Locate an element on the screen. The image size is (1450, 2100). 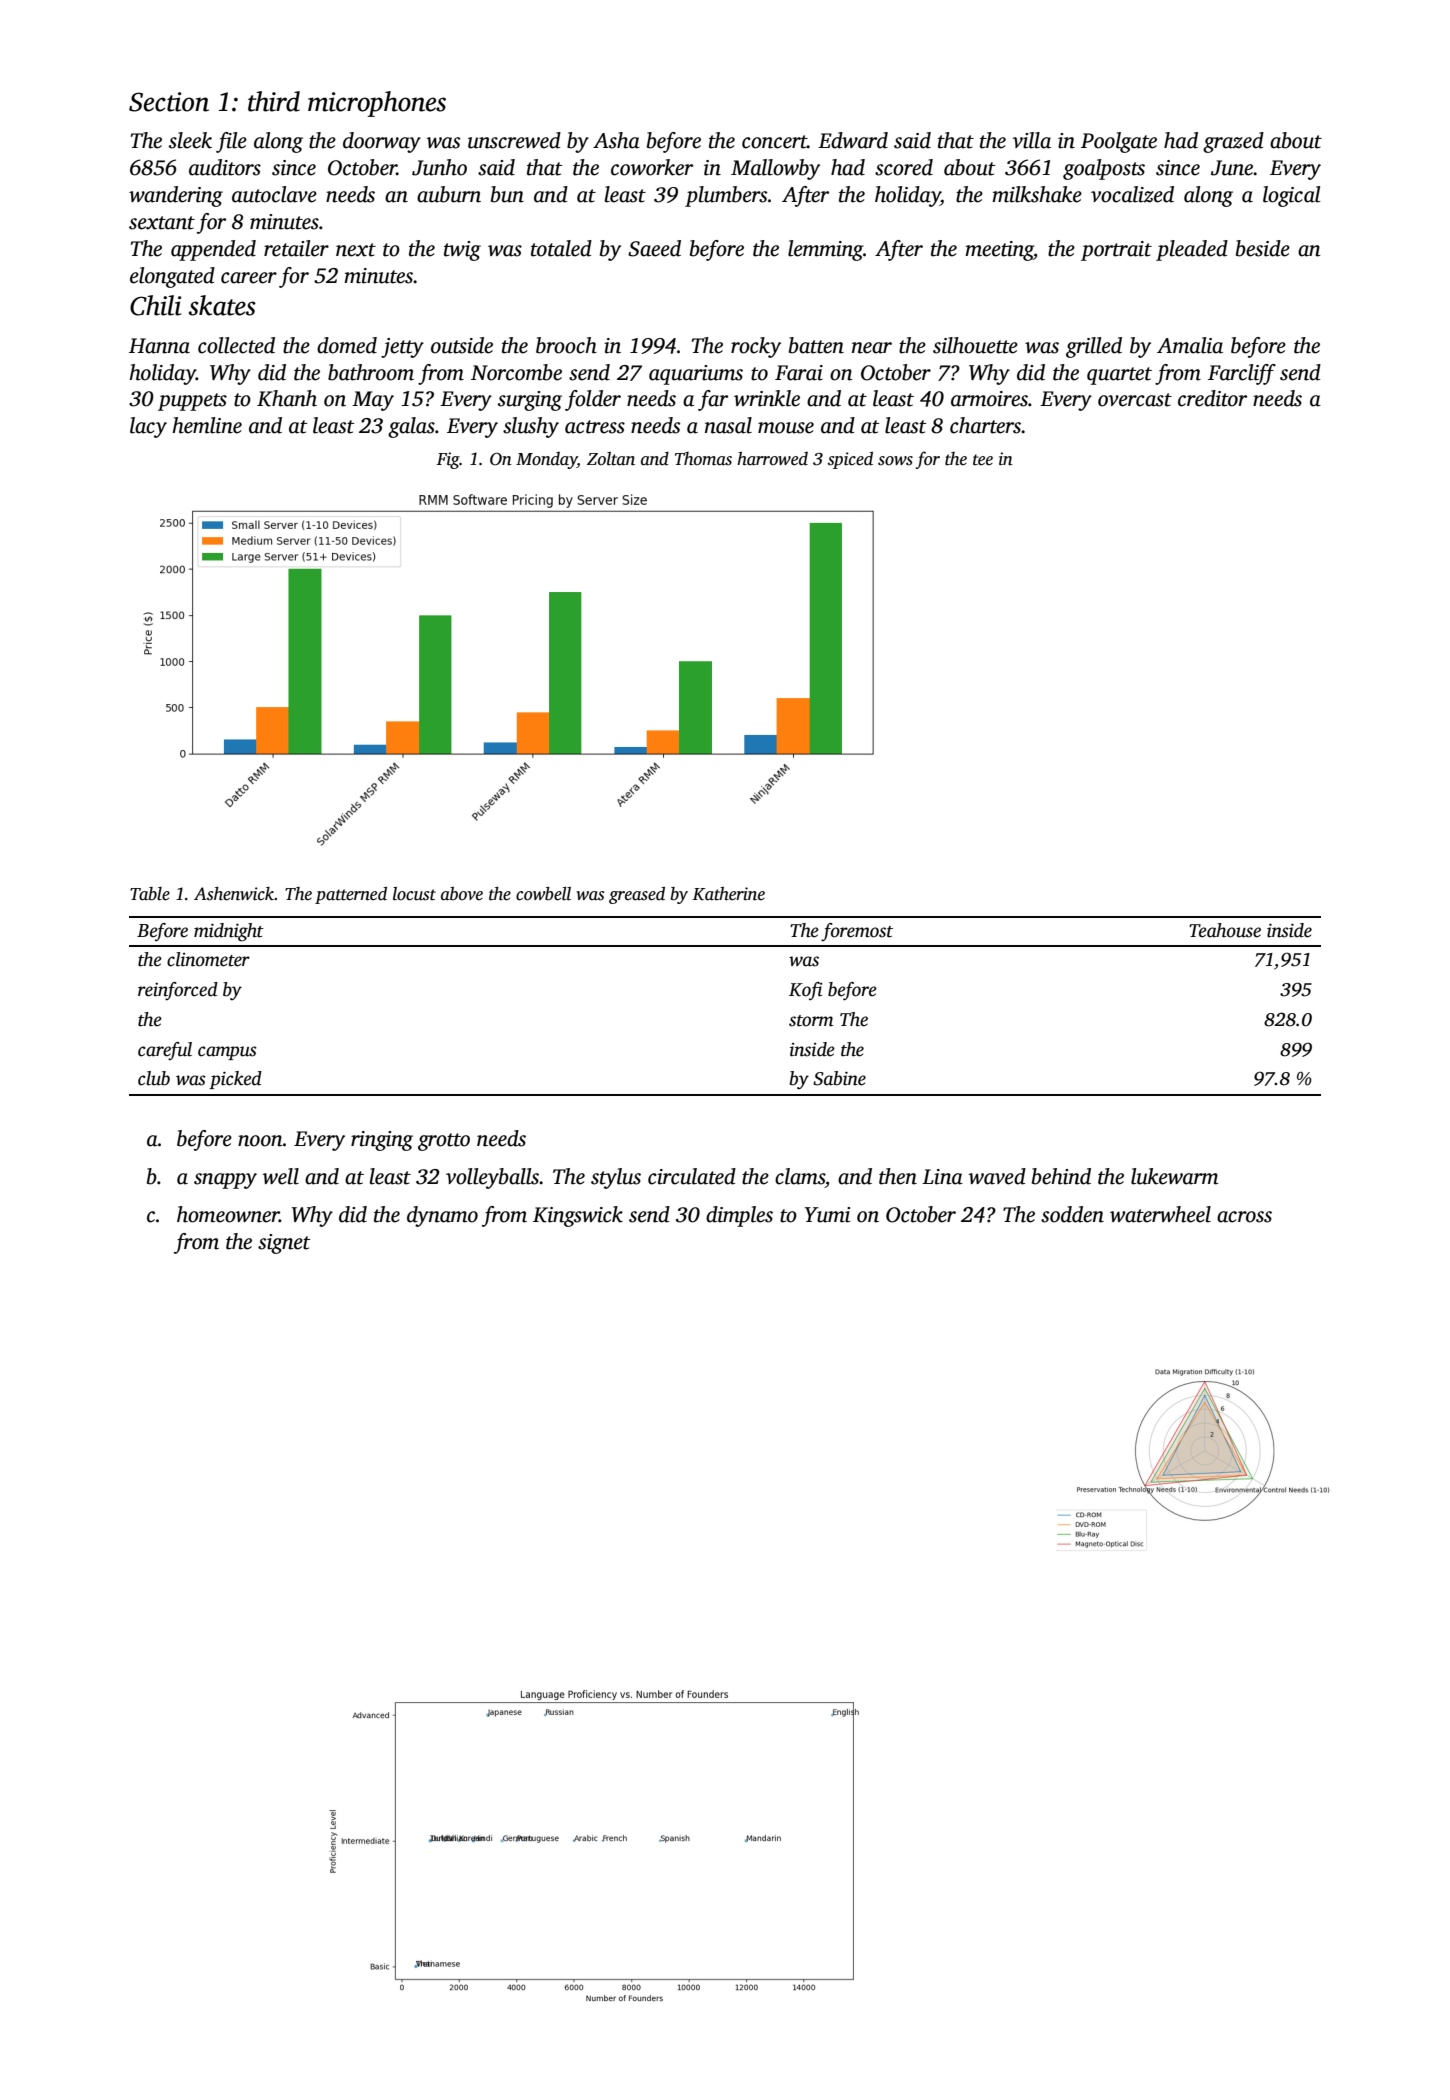
harrowed is located at coordinates (772, 459).
